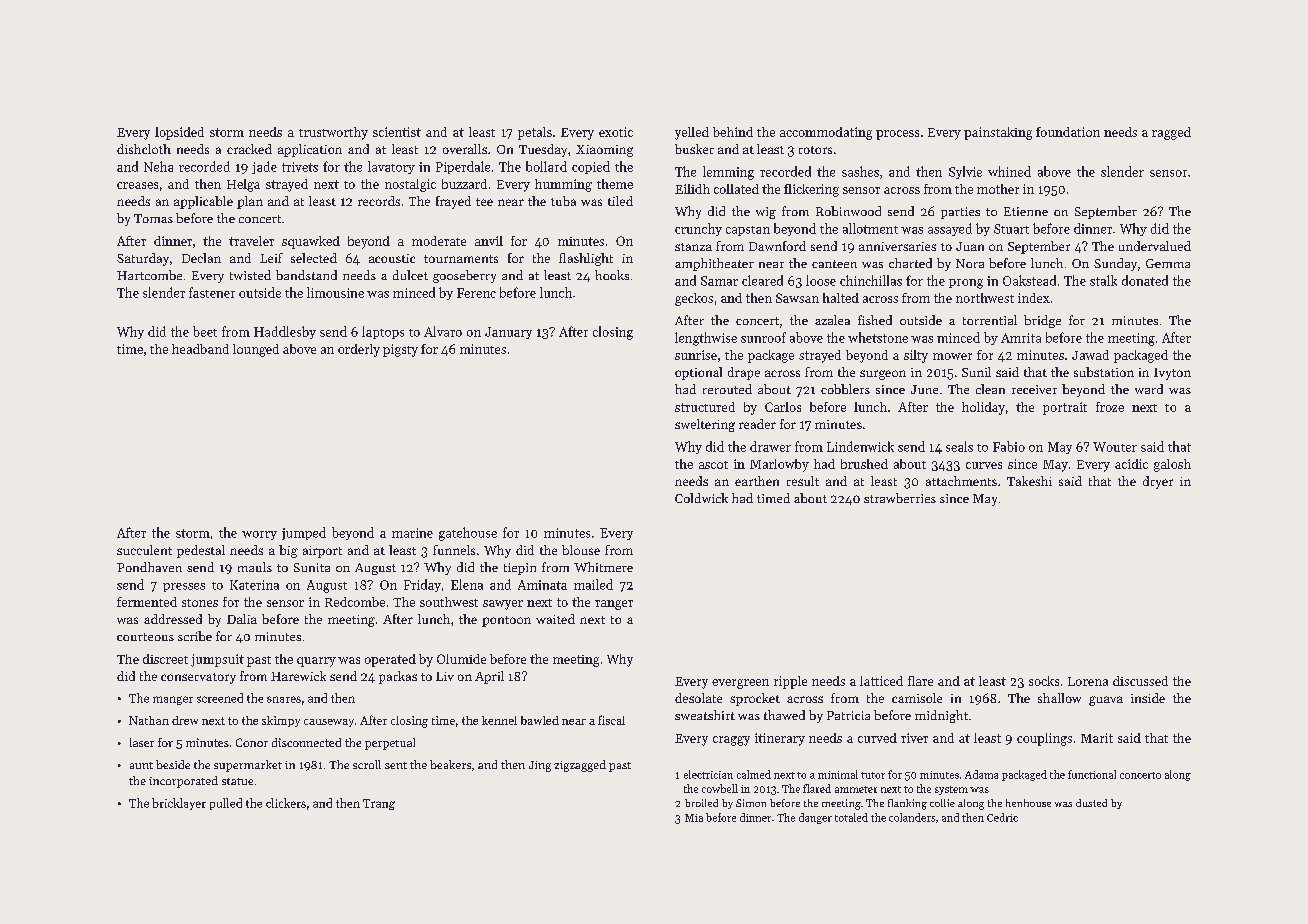 The height and width of the screenshot is (924, 1308). What do you see at coordinates (952, 356) in the screenshot?
I see `mower` at bounding box center [952, 356].
